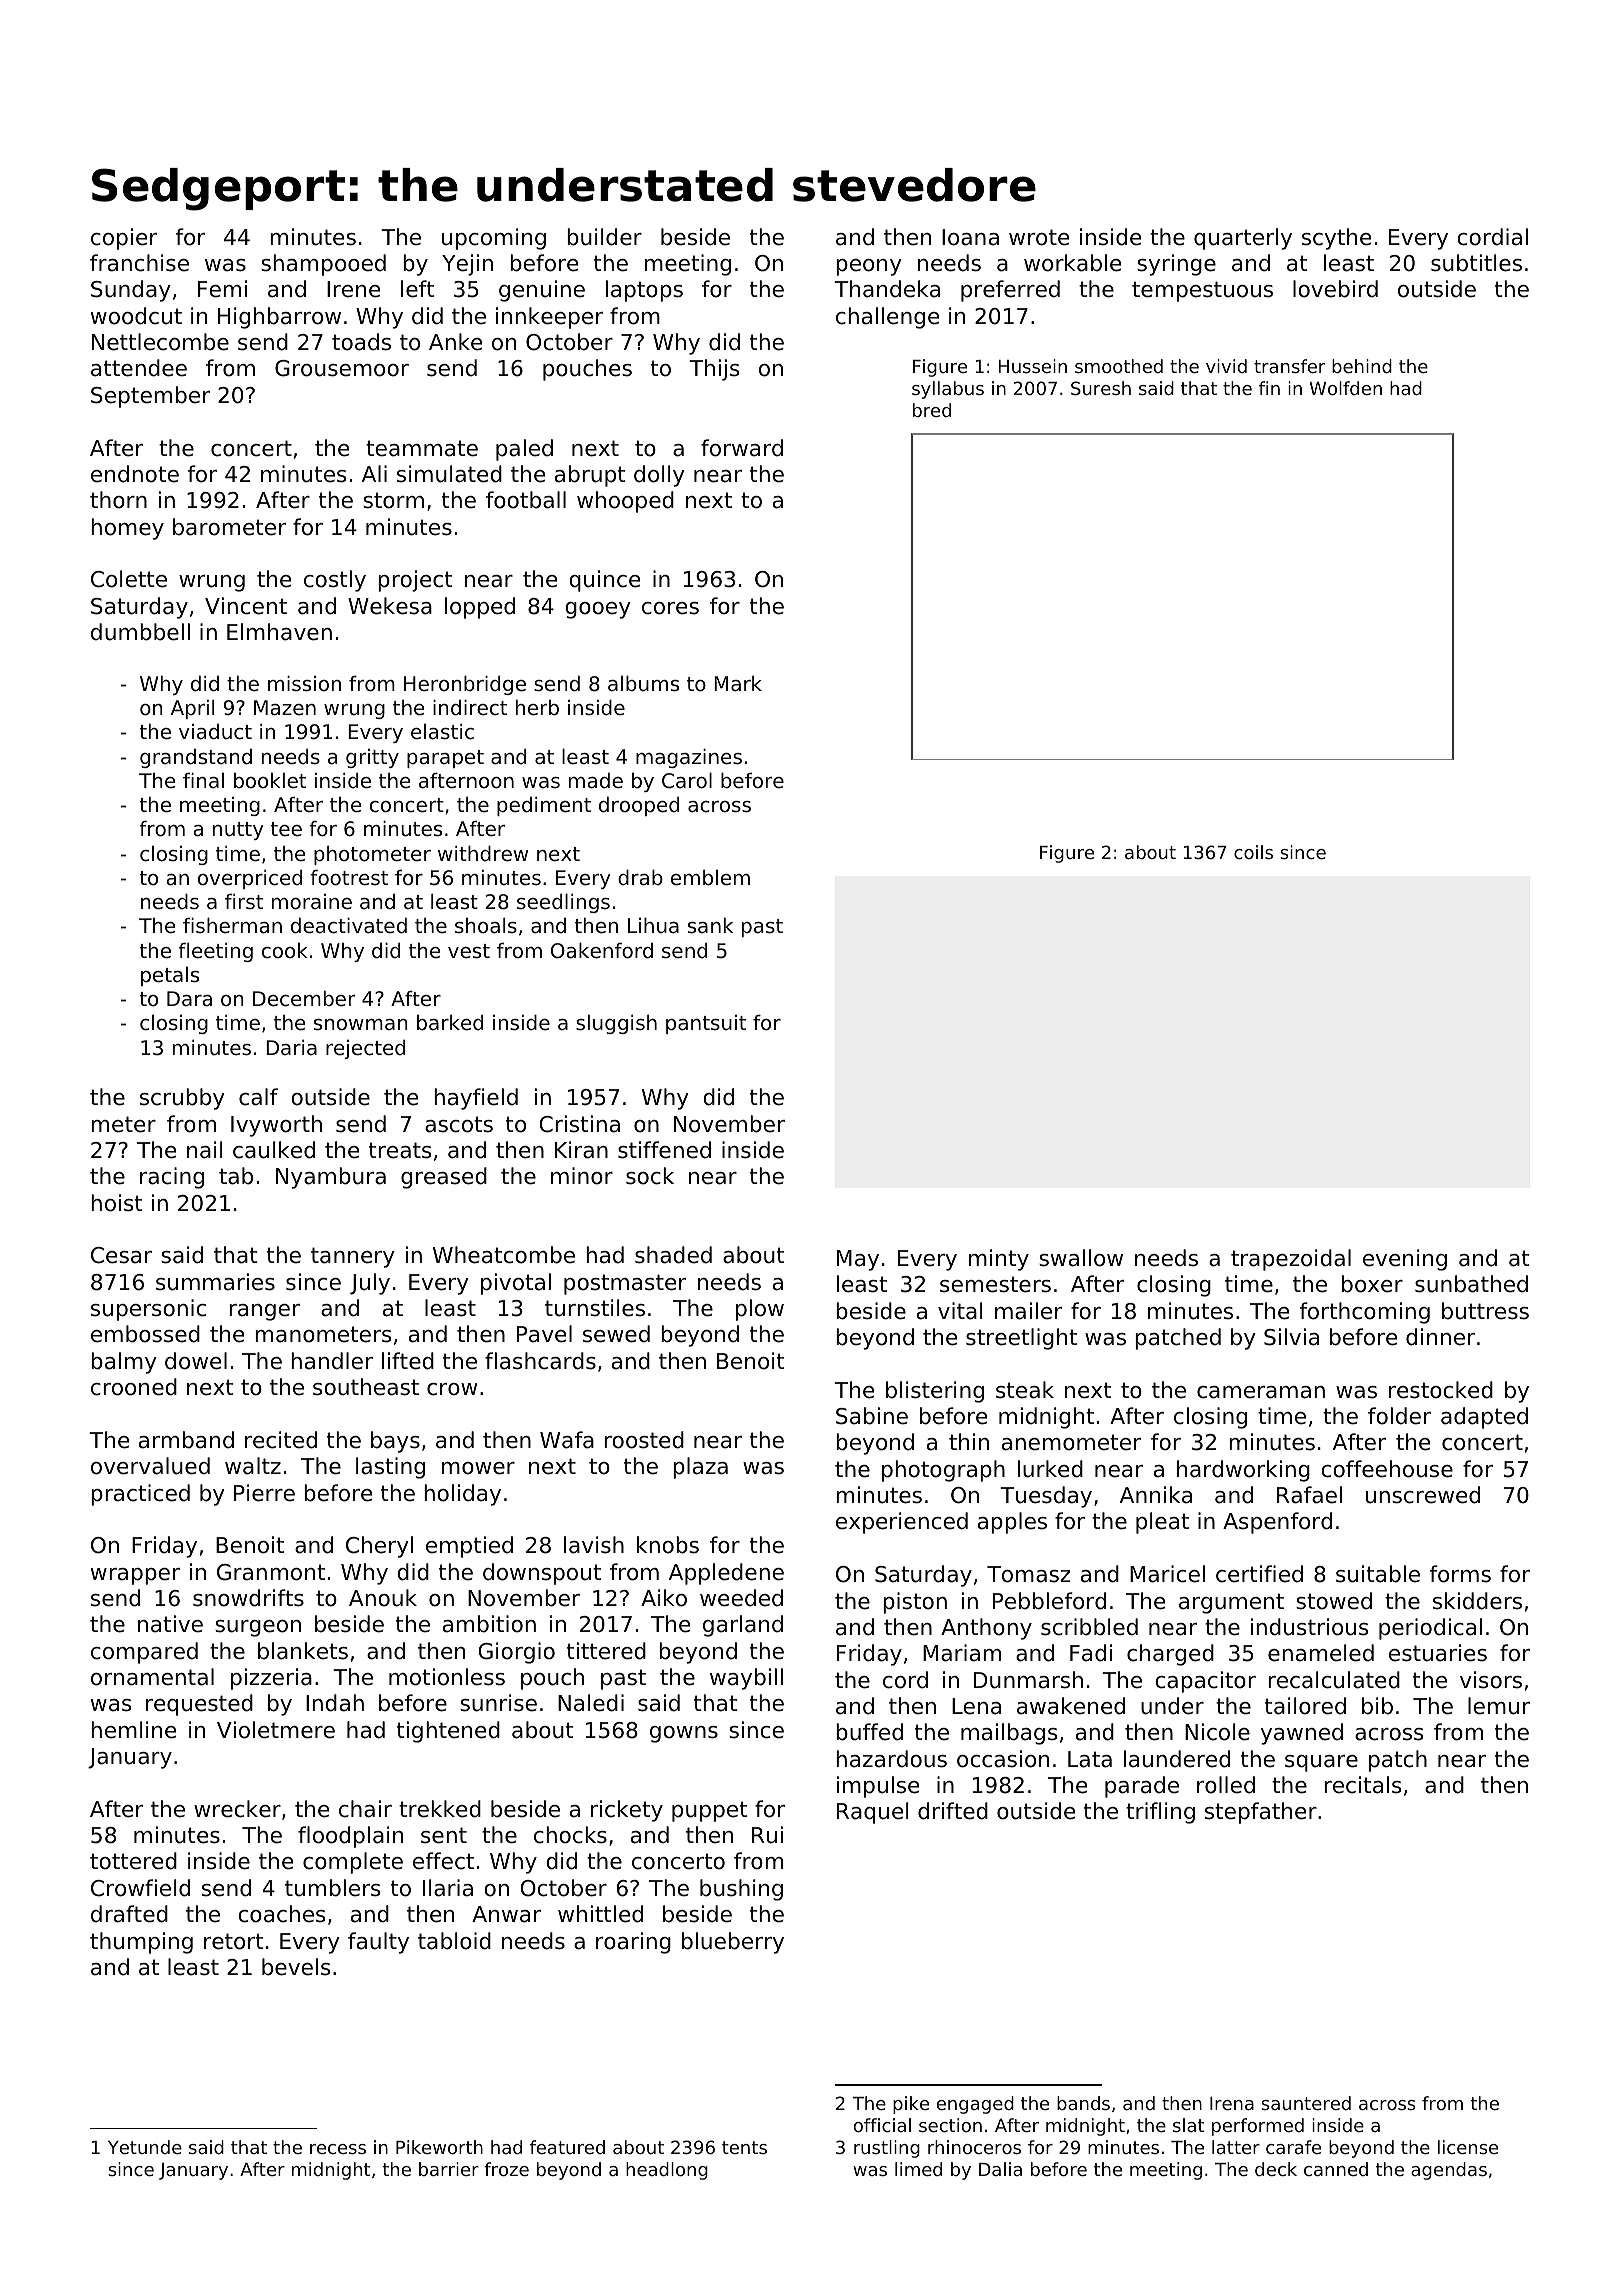 This page has width=1620, height=2292. What do you see at coordinates (1276, 2169) in the page?
I see `deck` at bounding box center [1276, 2169].
